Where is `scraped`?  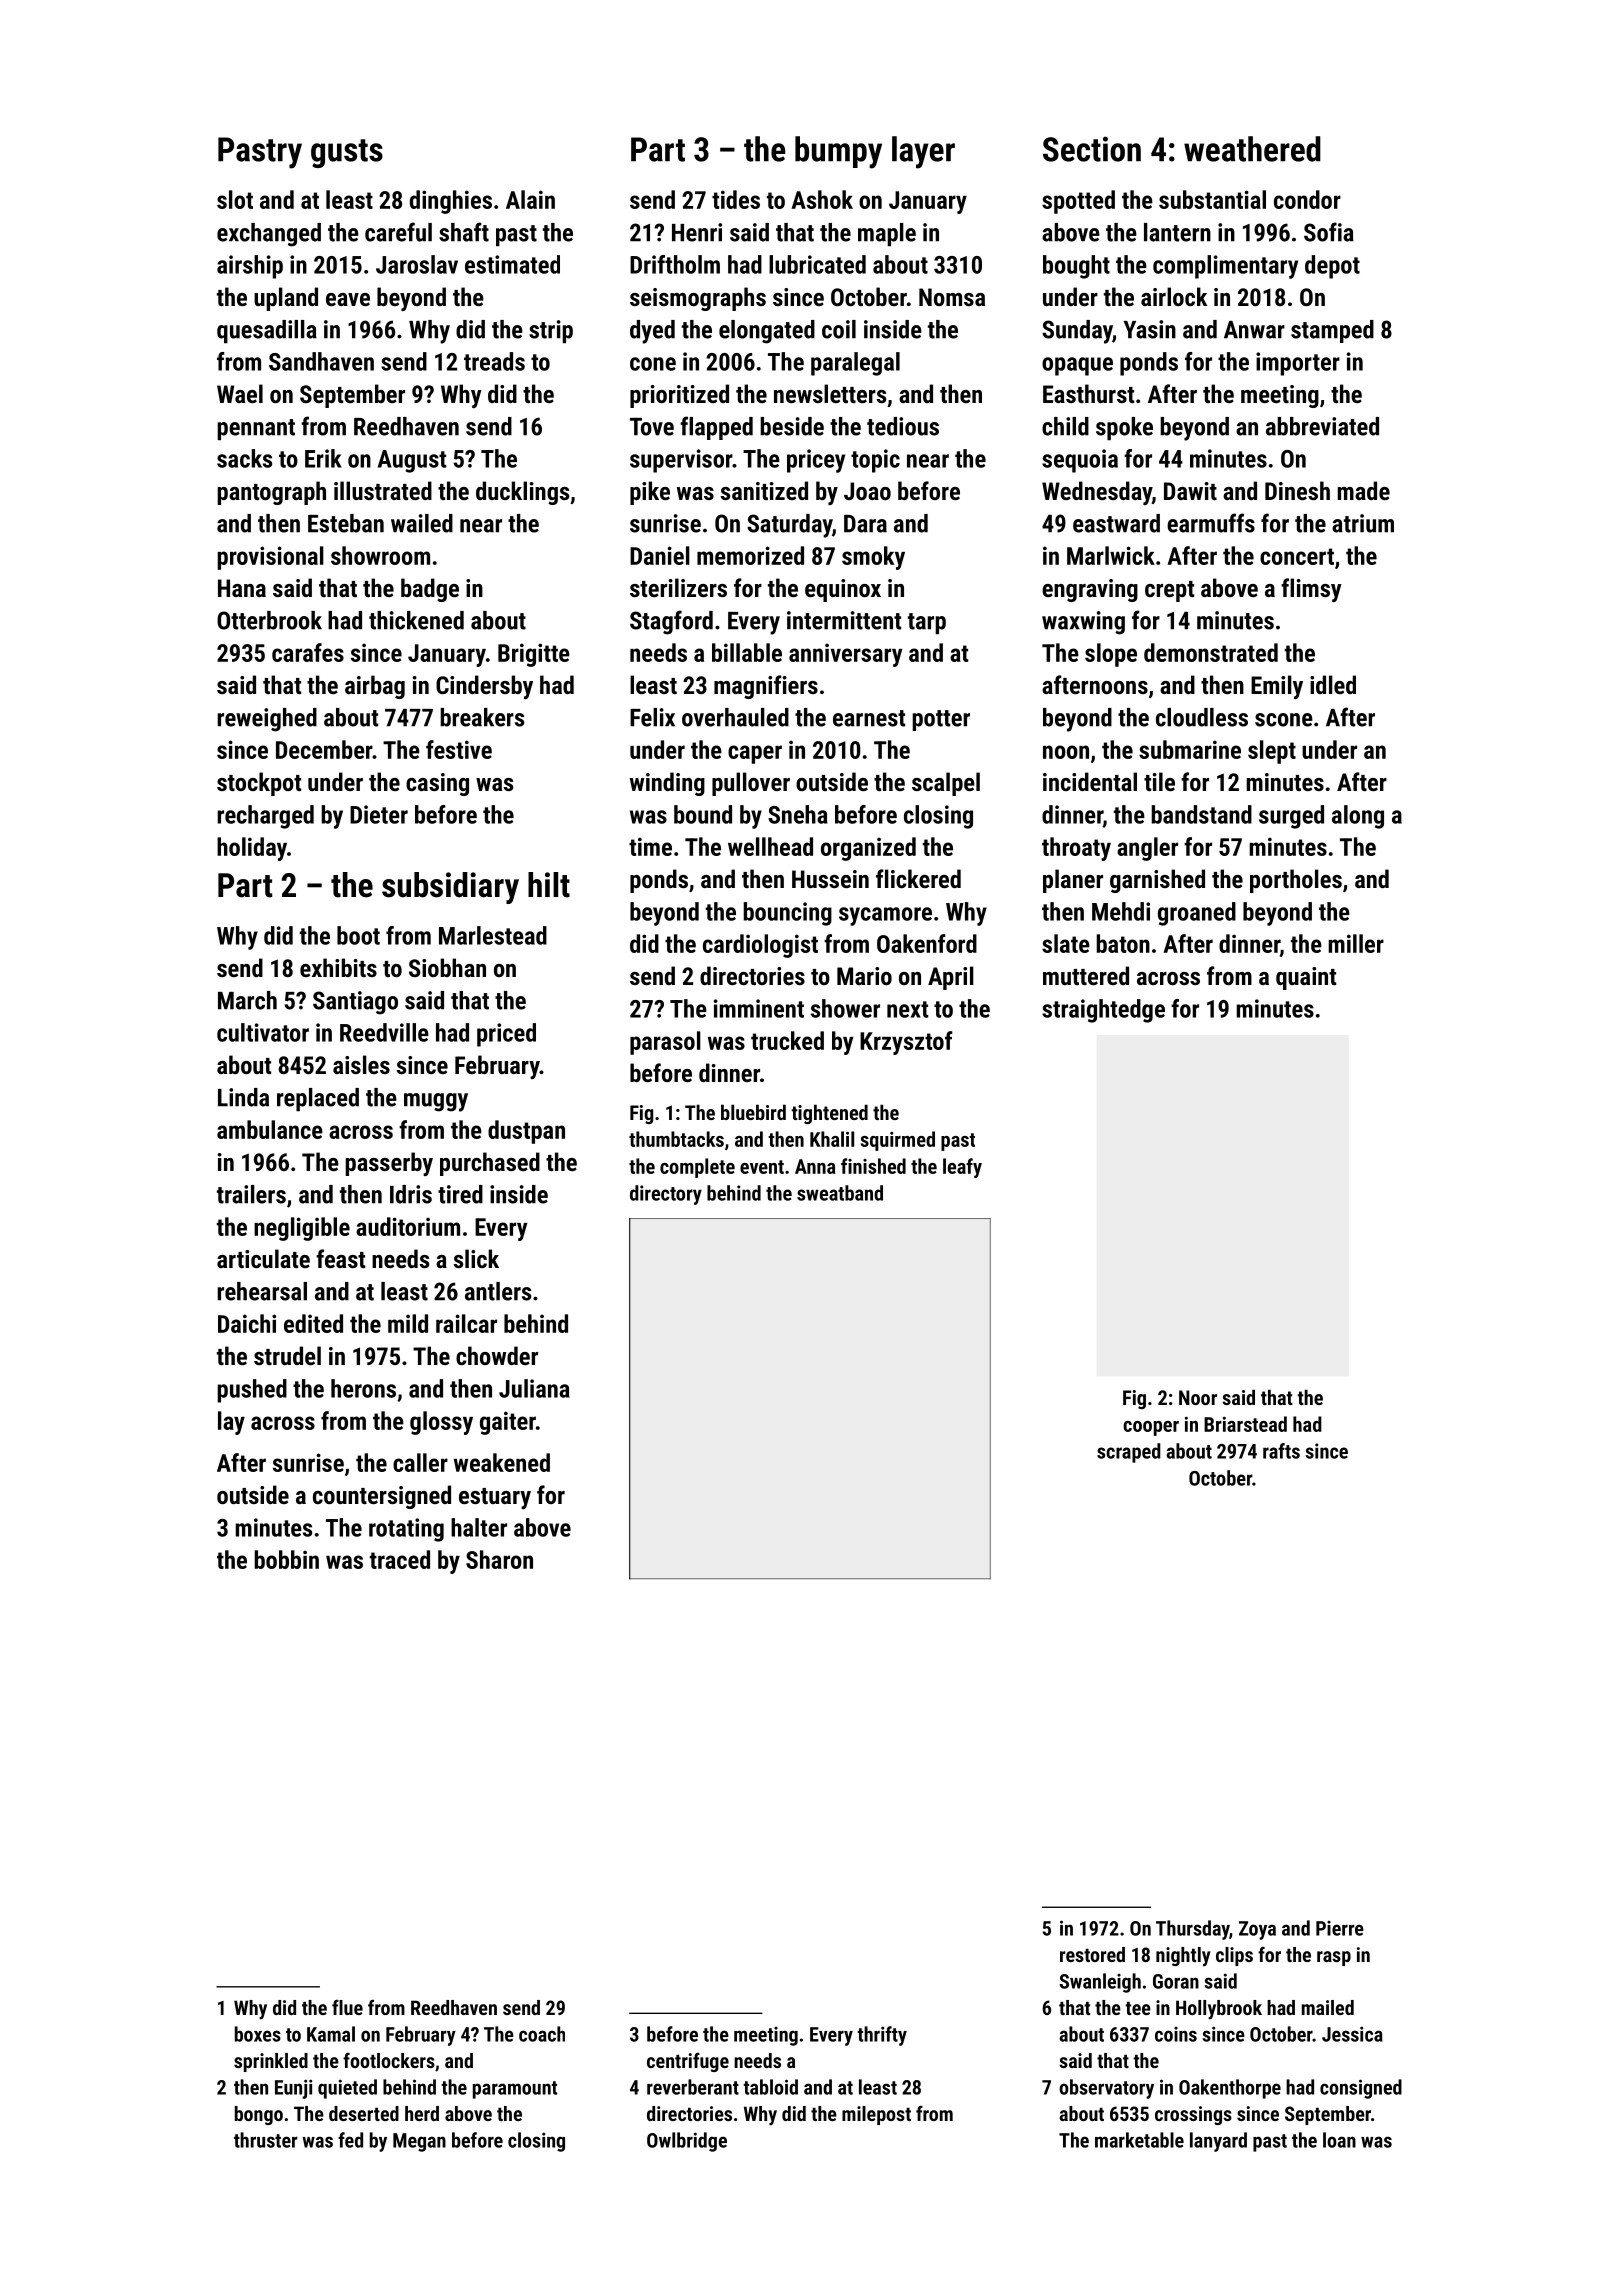
scraped is located at coordinates (1129, 1453).
